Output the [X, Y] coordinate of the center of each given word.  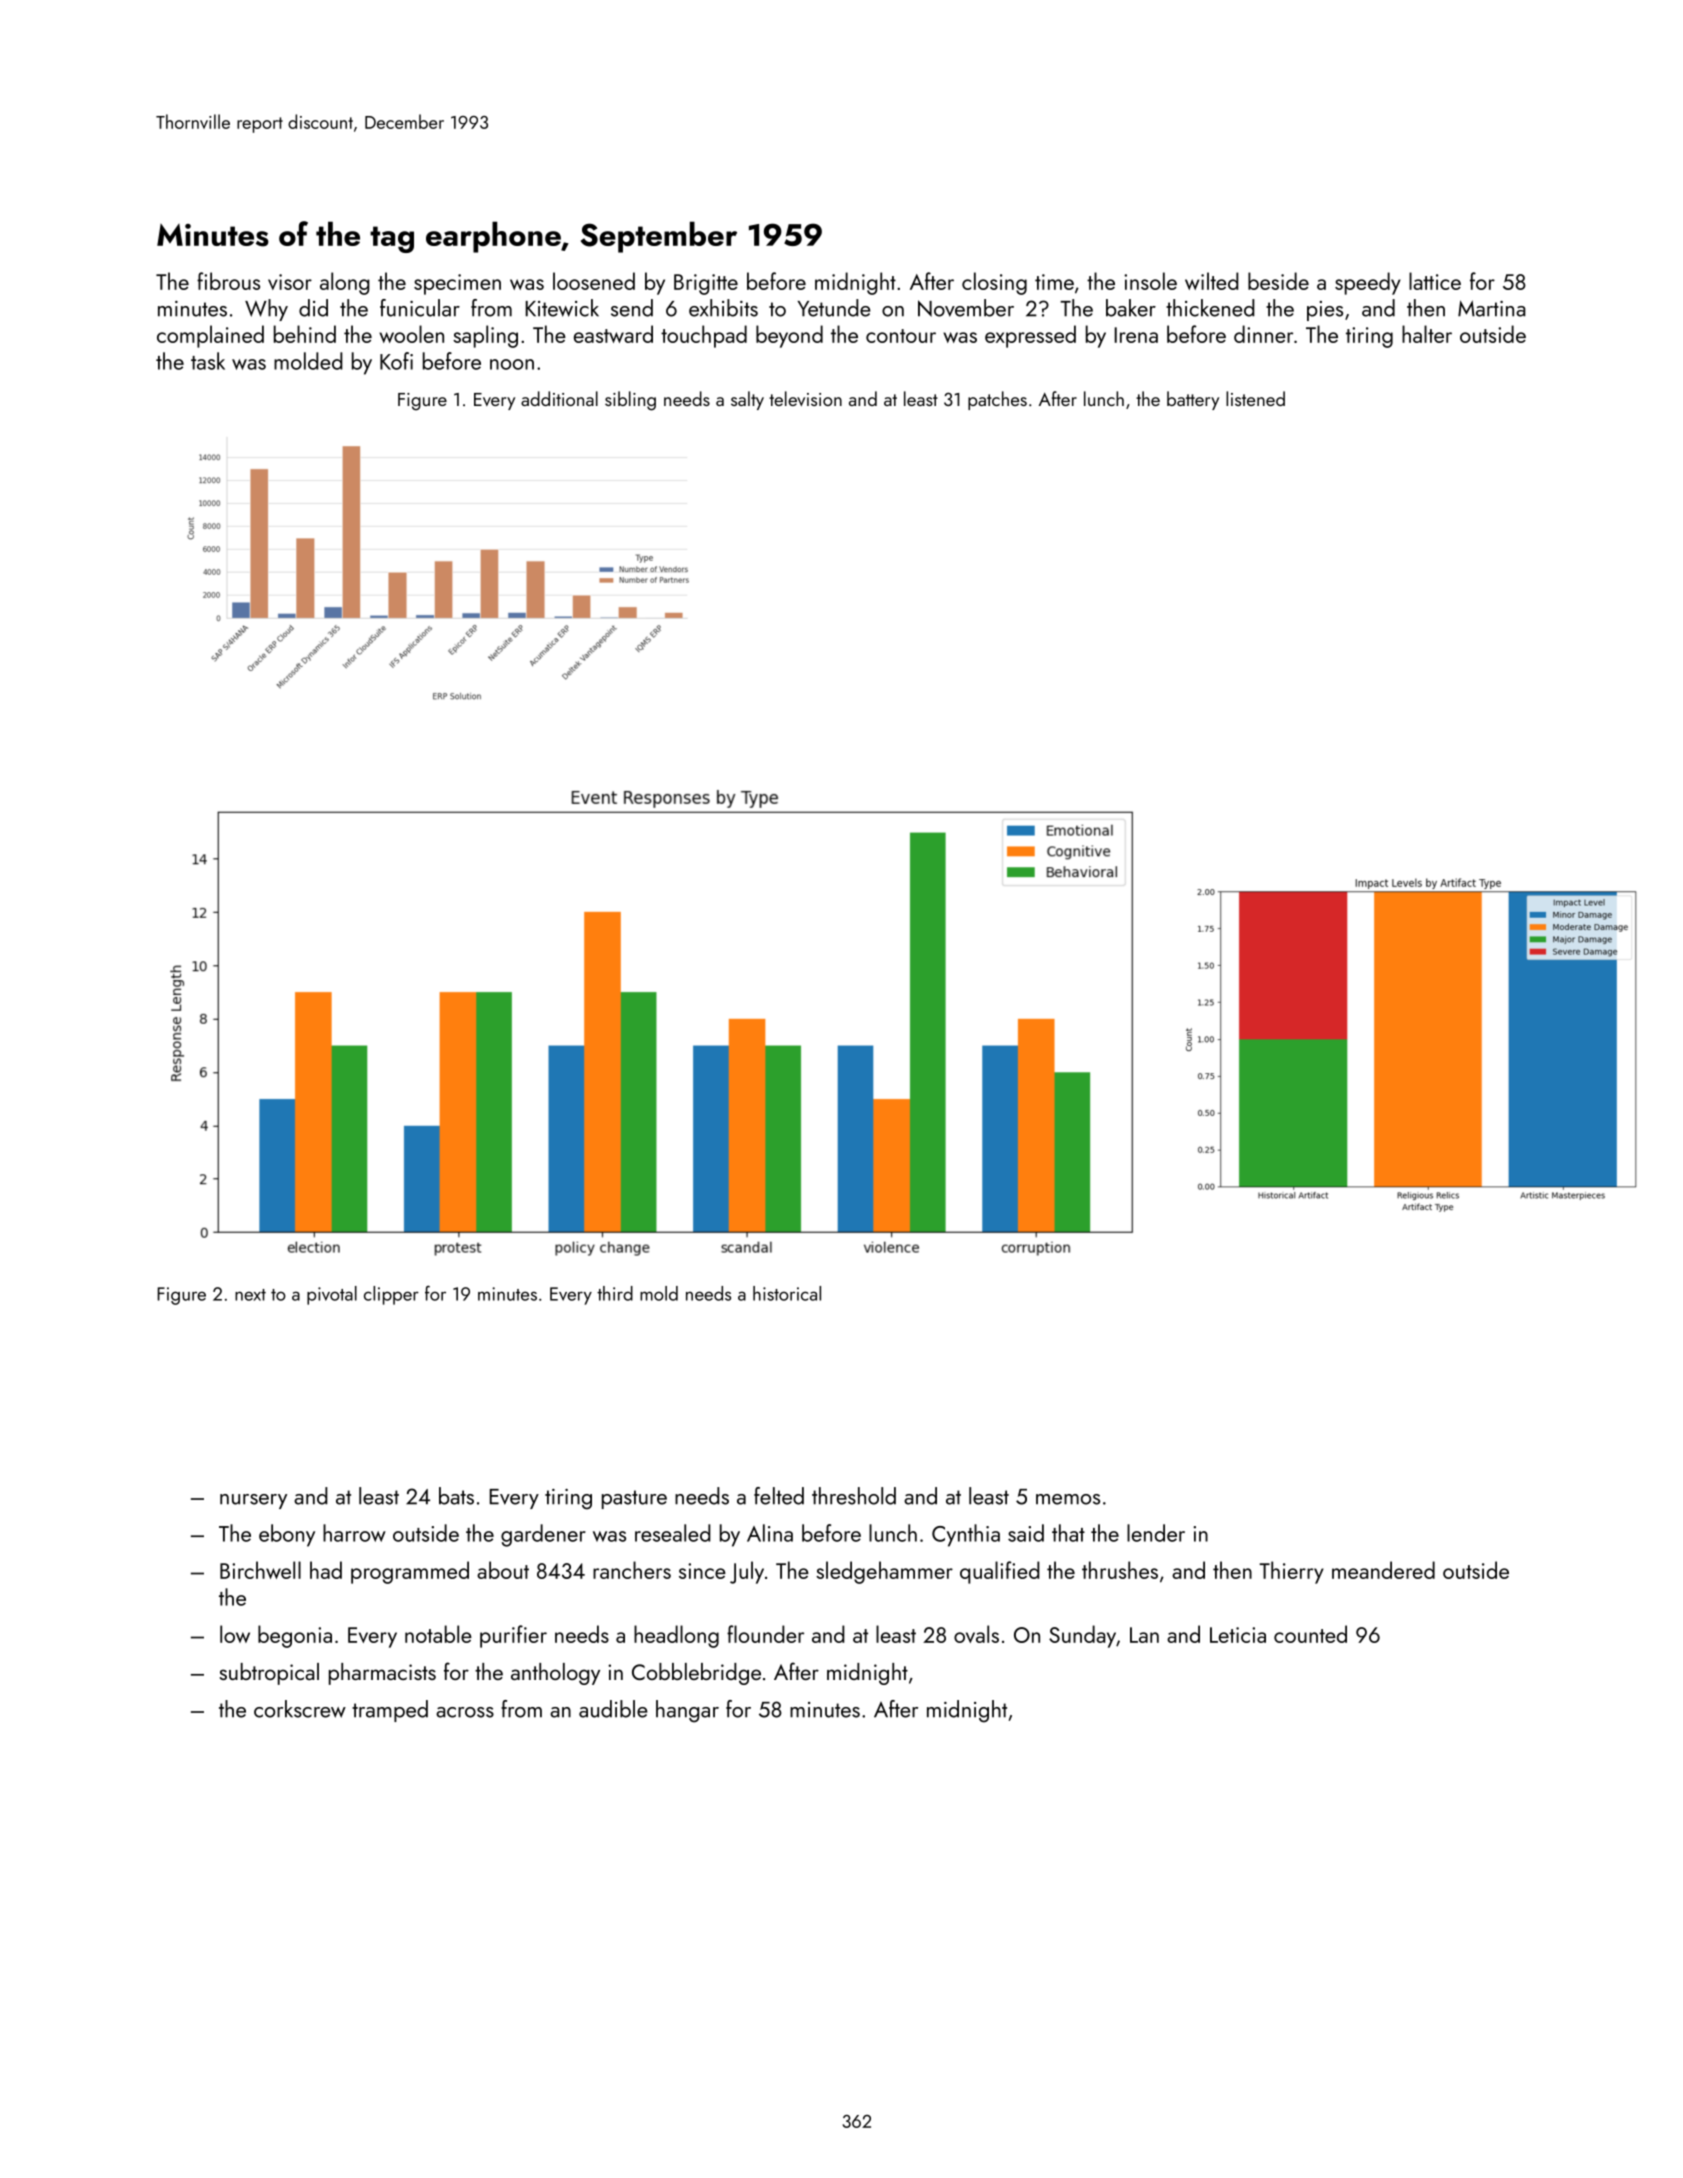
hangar [687, 1711]
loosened [594, 281]
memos [1068, 1499]
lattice [1435, 281]
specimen [457, 284]
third [615, 1293]
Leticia [1238, 1635]
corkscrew [300, 1709]
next [250, 1295]
